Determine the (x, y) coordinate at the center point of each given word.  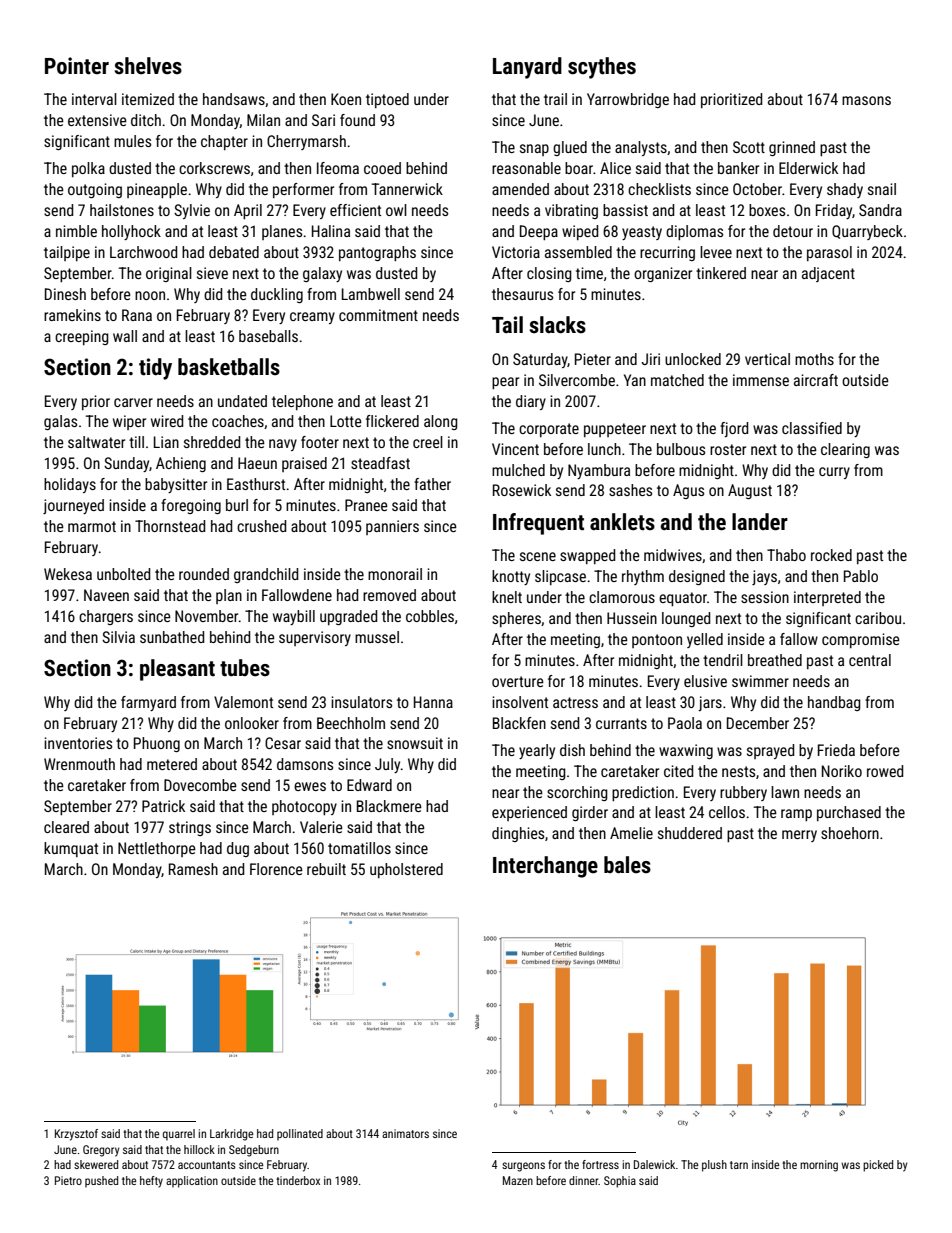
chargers (106, 617)
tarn (739, 1165)
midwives (673, 555)
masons (866, 100)
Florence (276, 869)
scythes (602, 68)
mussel (377, 637)
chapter (224, 142)
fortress (600, 1164)
